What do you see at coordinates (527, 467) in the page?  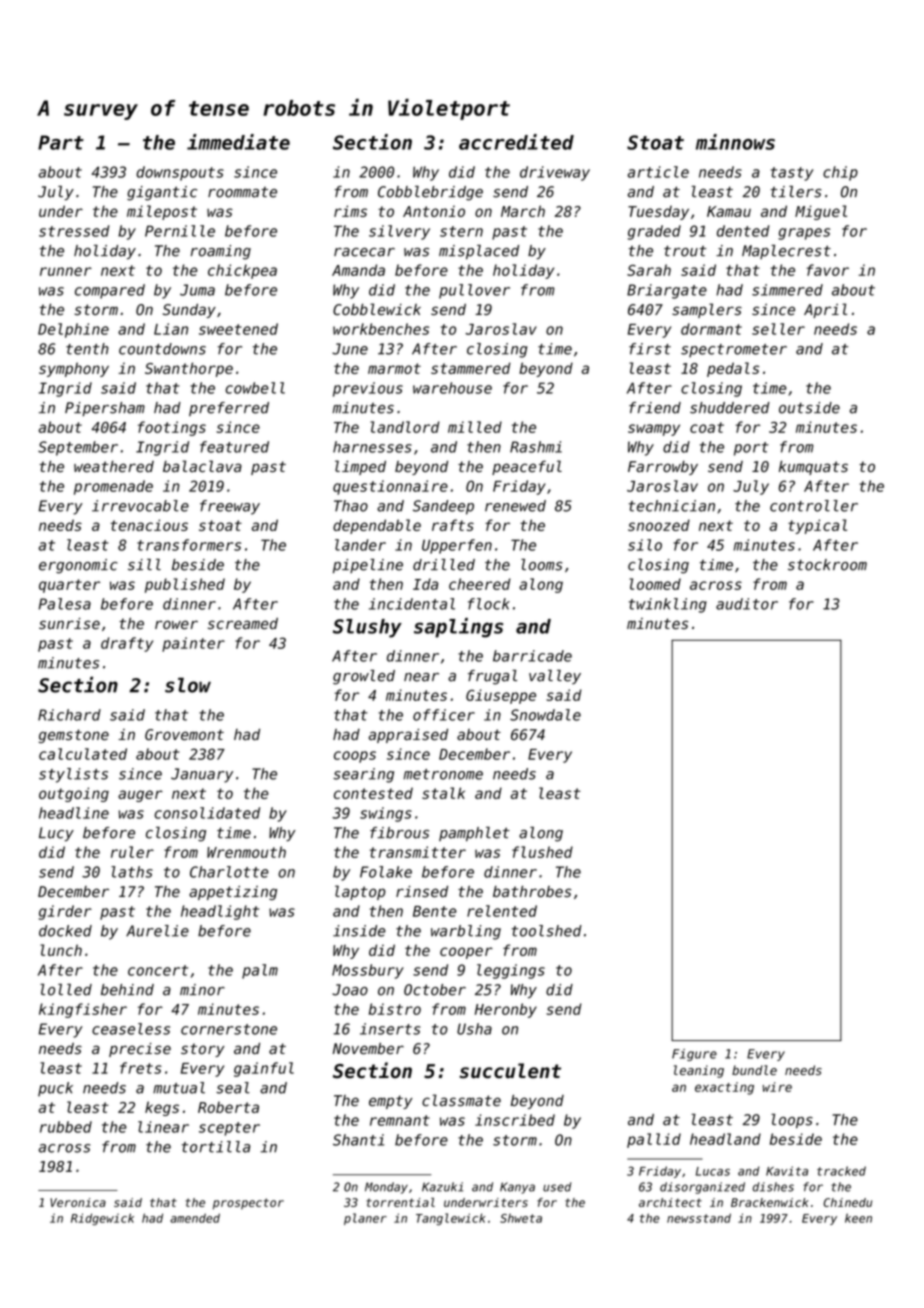 I see `peaceful` at bounding box center [527, 467].
